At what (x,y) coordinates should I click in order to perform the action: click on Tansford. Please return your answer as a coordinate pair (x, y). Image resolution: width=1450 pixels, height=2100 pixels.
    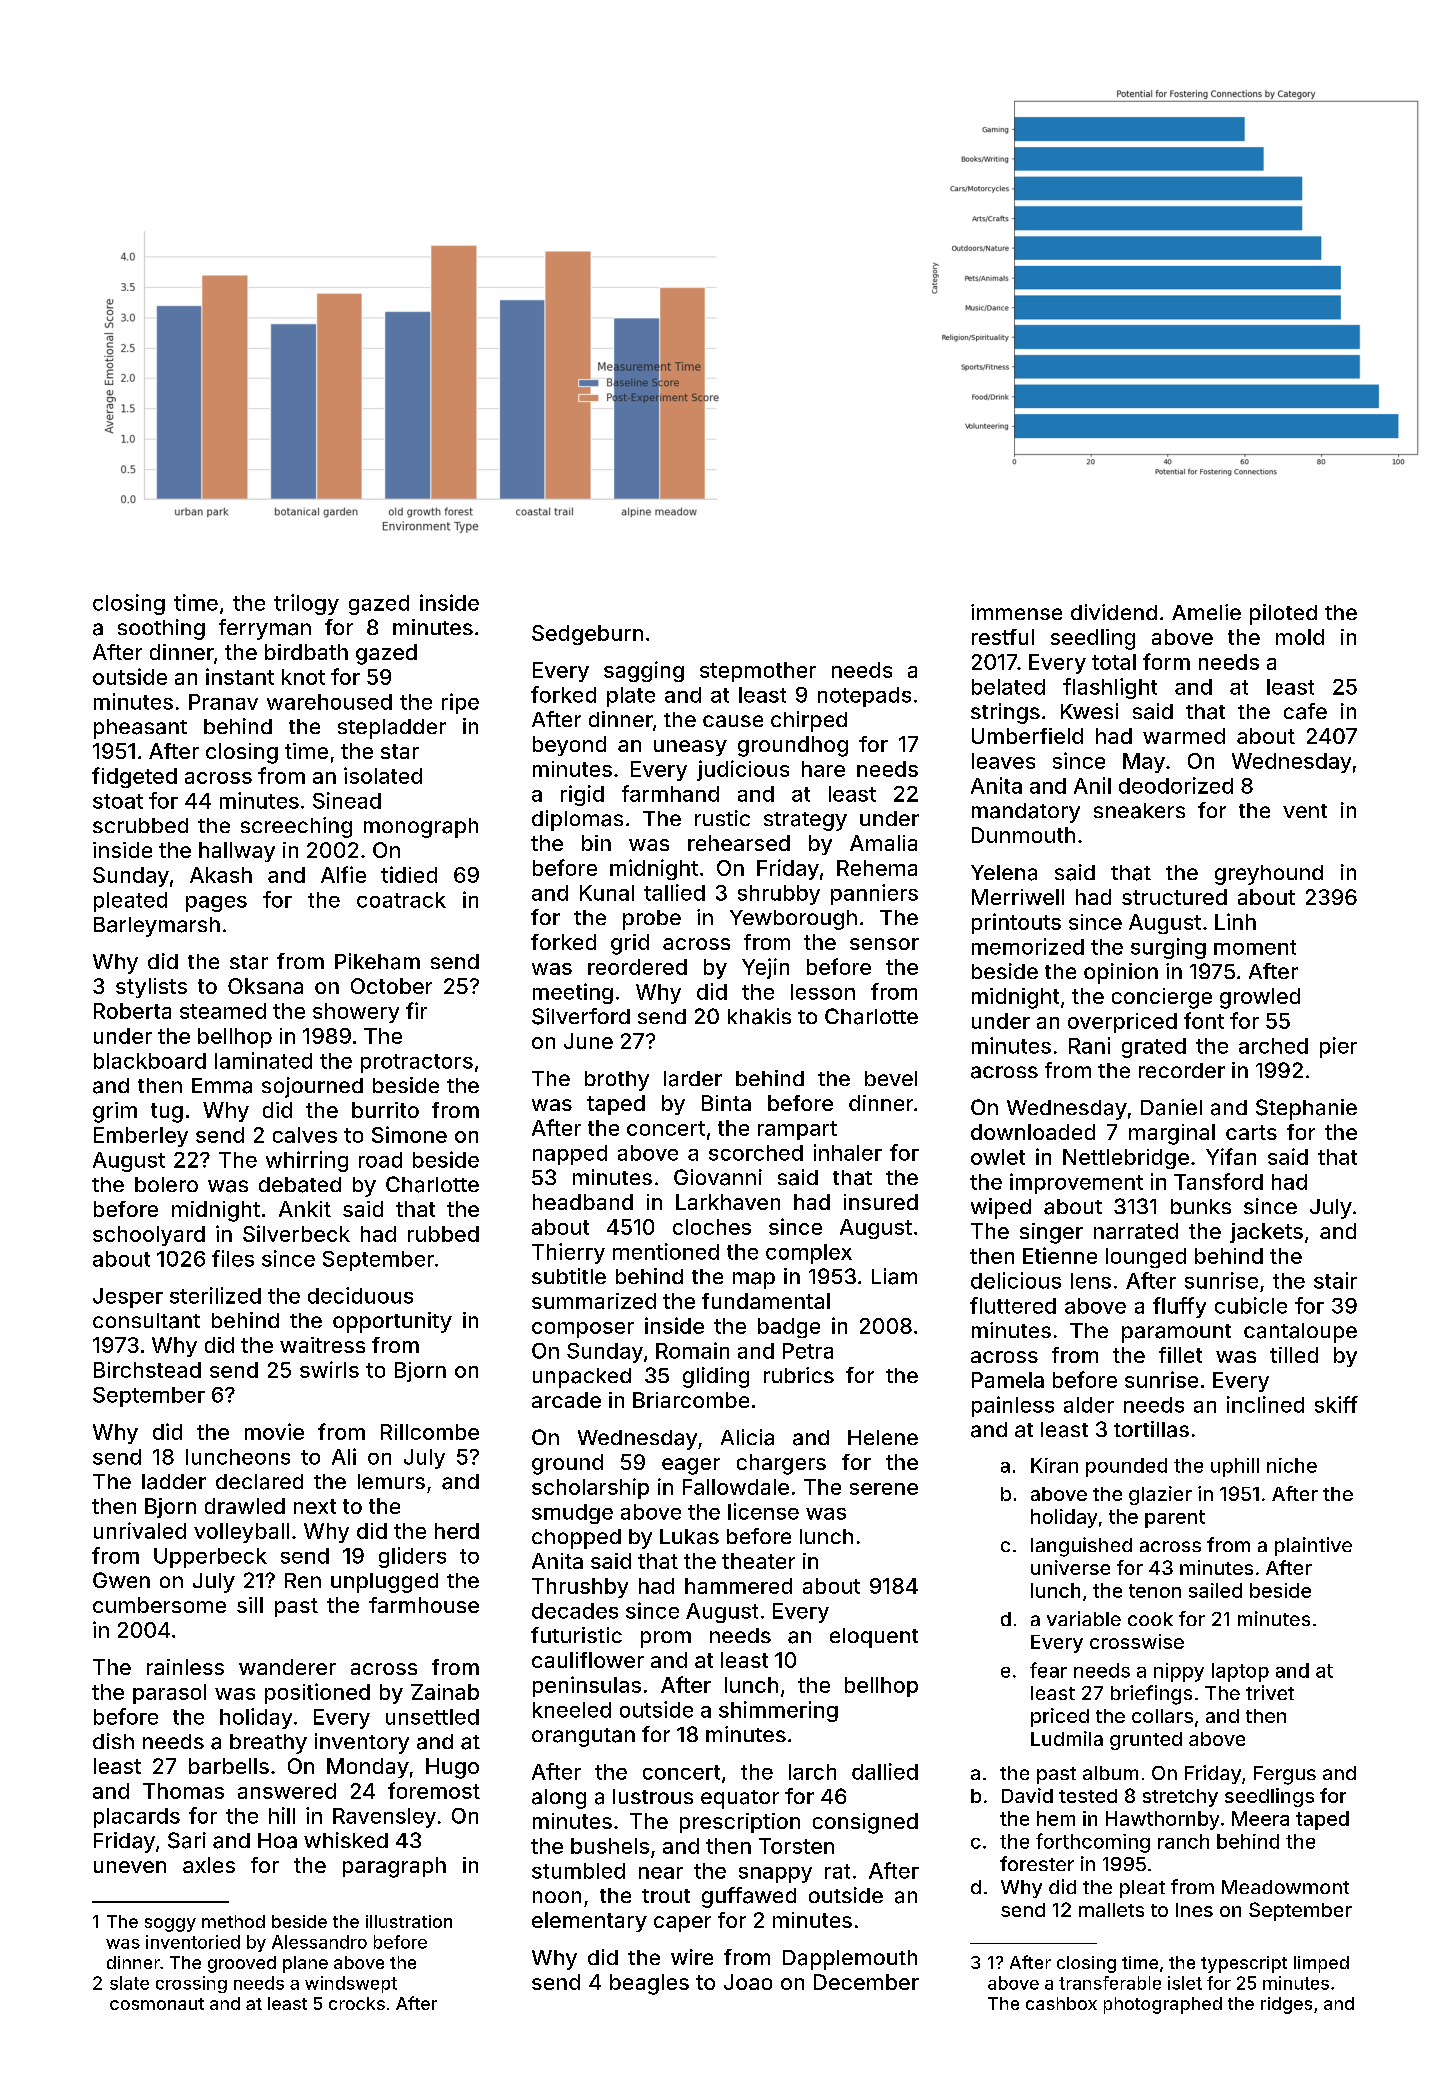
    Looking at the image, I should click on (1218, 1181).
